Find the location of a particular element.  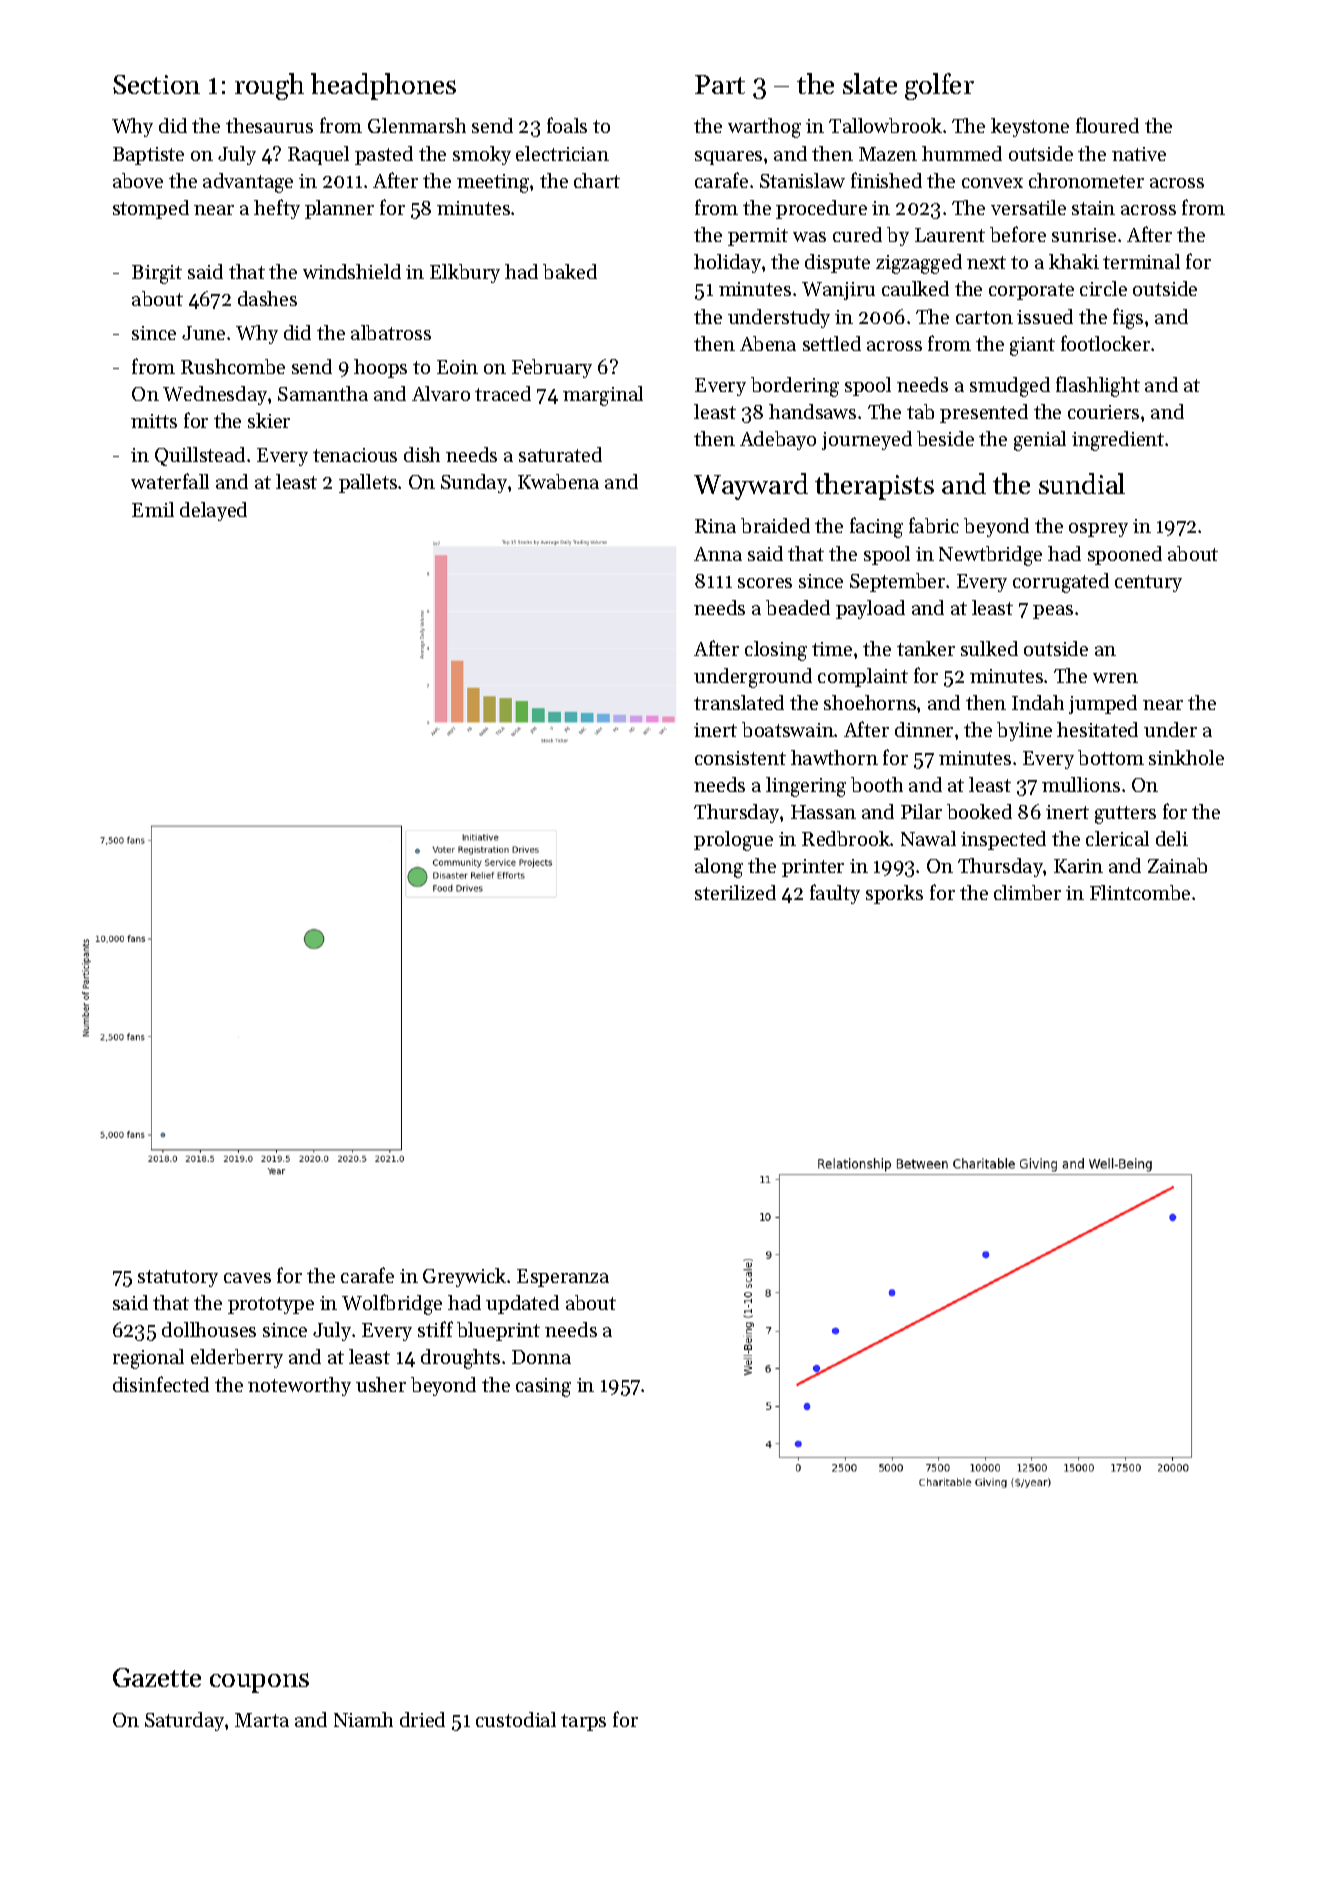

next is located at coordinates (986, 262).
